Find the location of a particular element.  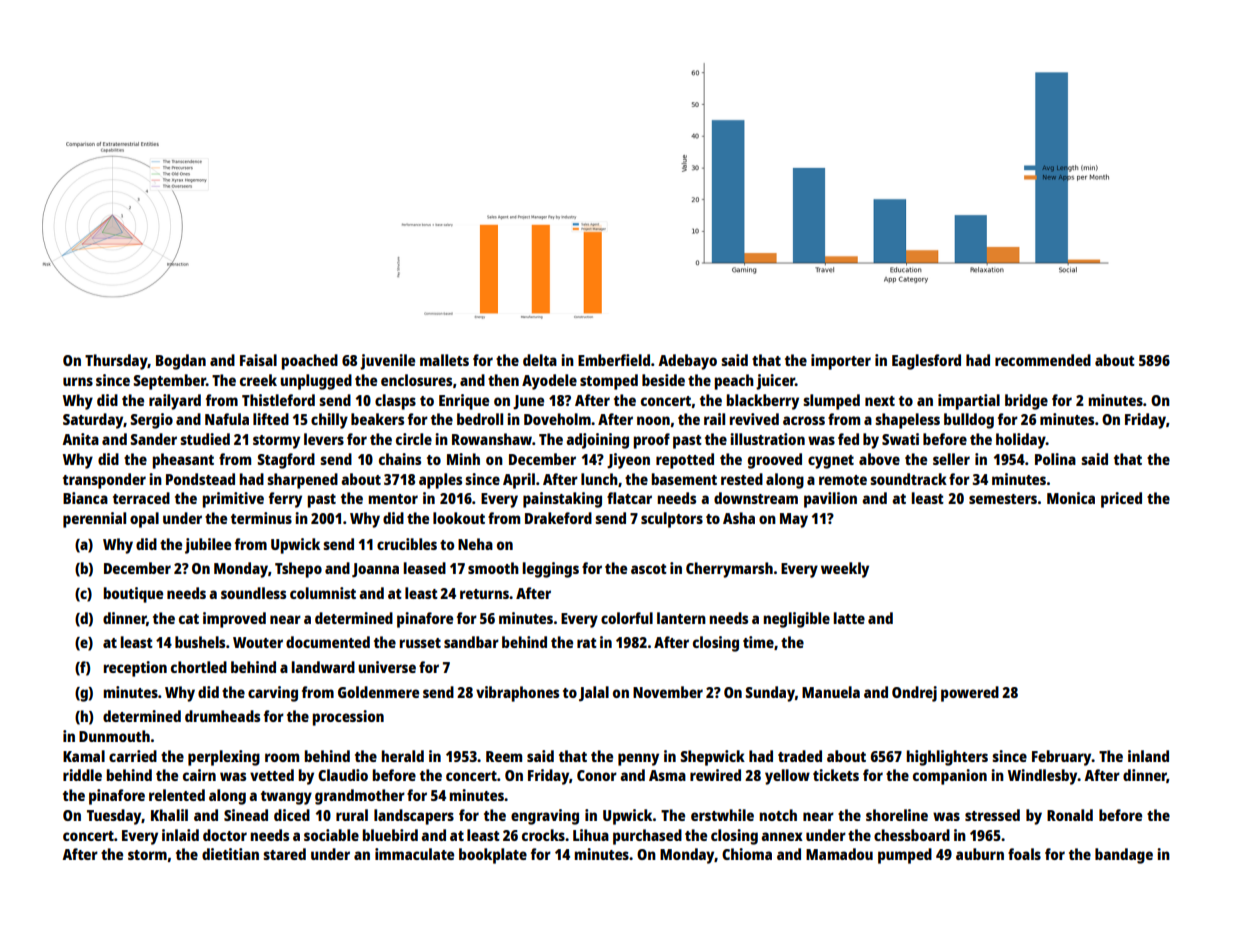

Jalal is located at coordinates (594, 694).
